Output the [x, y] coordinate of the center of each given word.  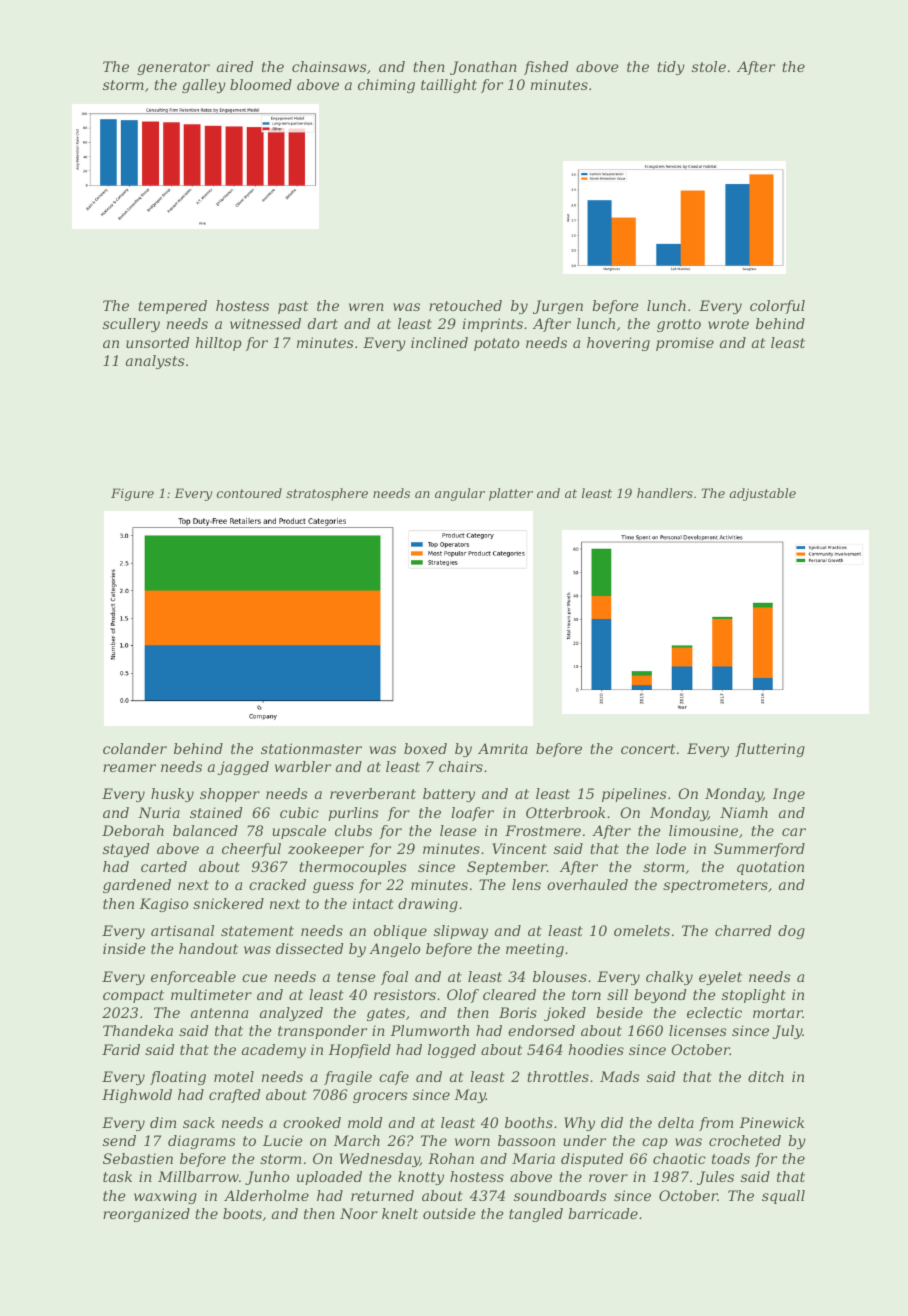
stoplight [754, 996]
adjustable [762, 494]
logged [452, 1051]
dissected [310, 948]
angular [460, 494]
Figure [132, 494]
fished [546, 68]
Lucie [283, 1140]
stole [709, 66]
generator [173, 68]
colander [135, 748]
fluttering [770, 750]
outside [449, 1213]
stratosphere [327, 494]
